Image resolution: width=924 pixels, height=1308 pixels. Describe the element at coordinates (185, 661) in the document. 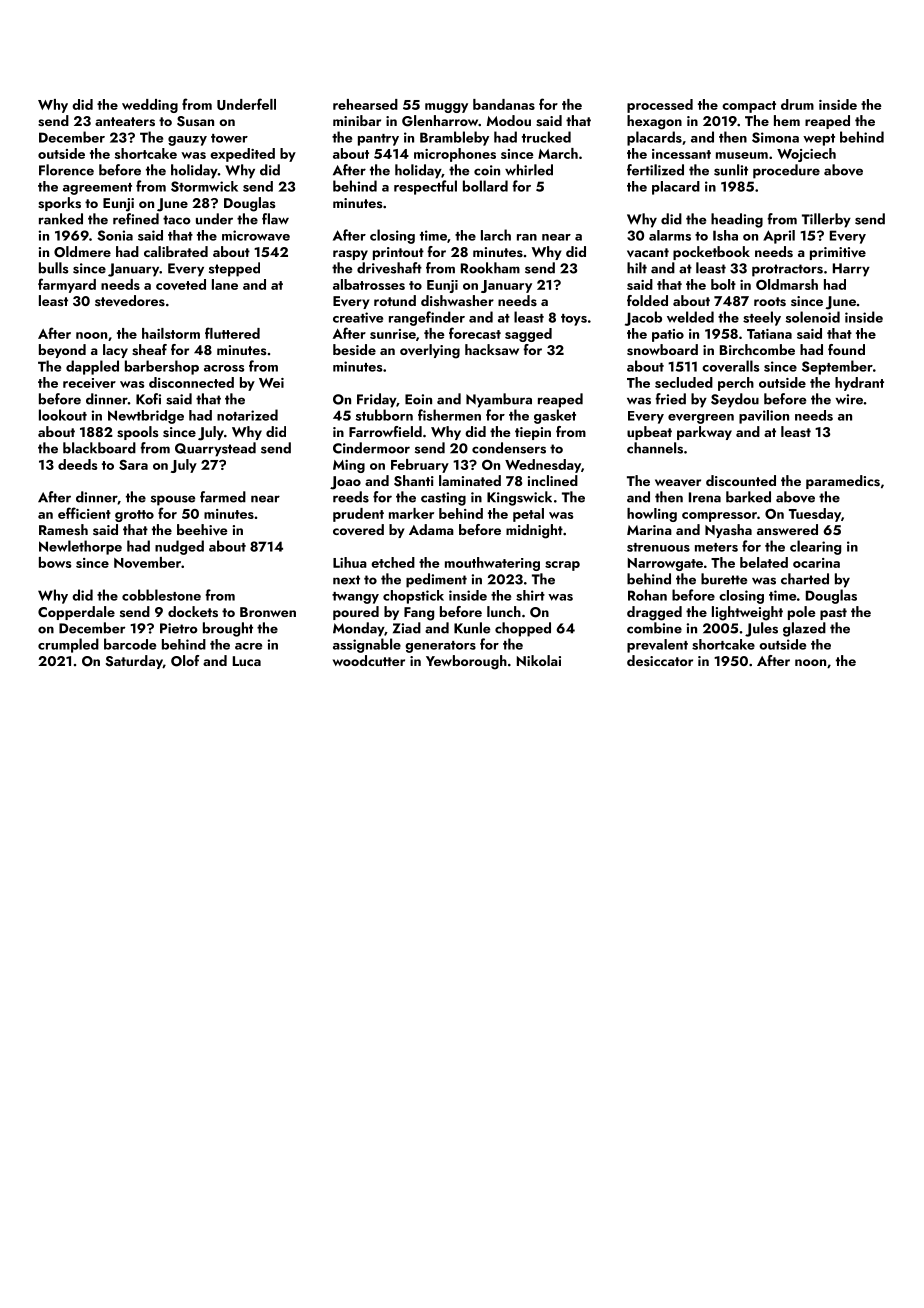

I see `Olof` at that location.
